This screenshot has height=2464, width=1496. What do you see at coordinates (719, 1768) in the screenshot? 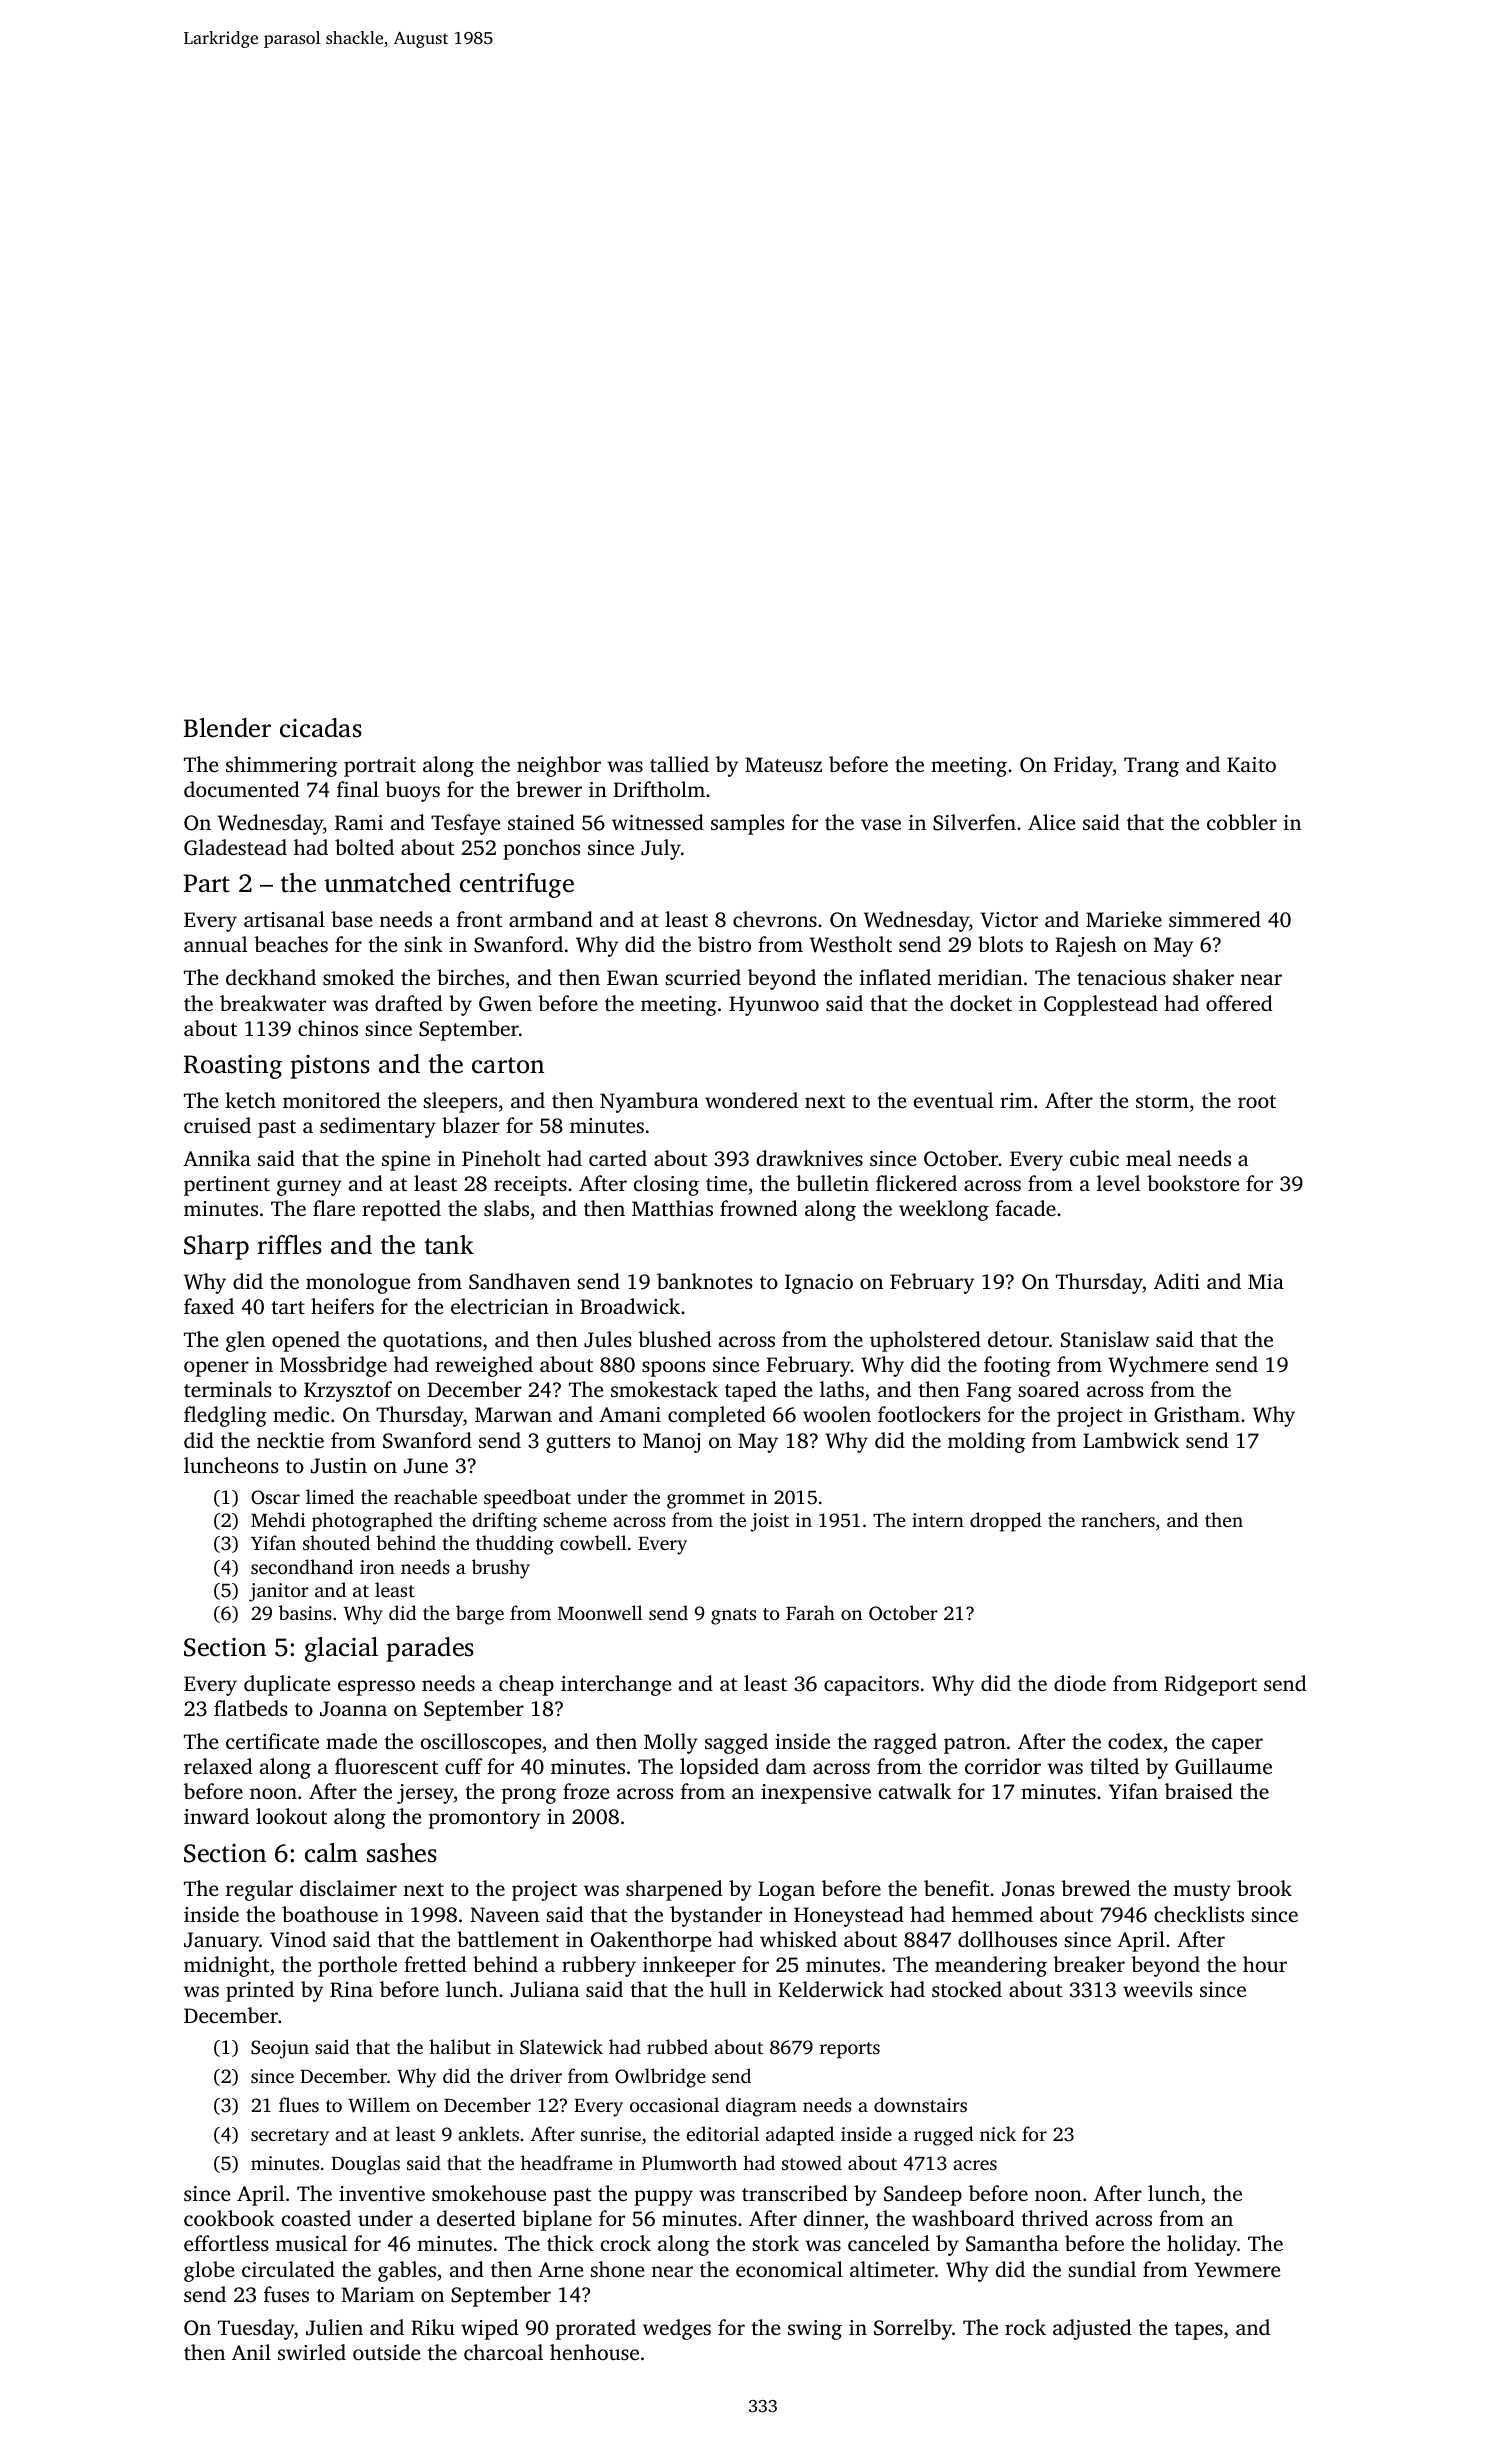
I see `lopsided` at bounding box center [719, 1768].
